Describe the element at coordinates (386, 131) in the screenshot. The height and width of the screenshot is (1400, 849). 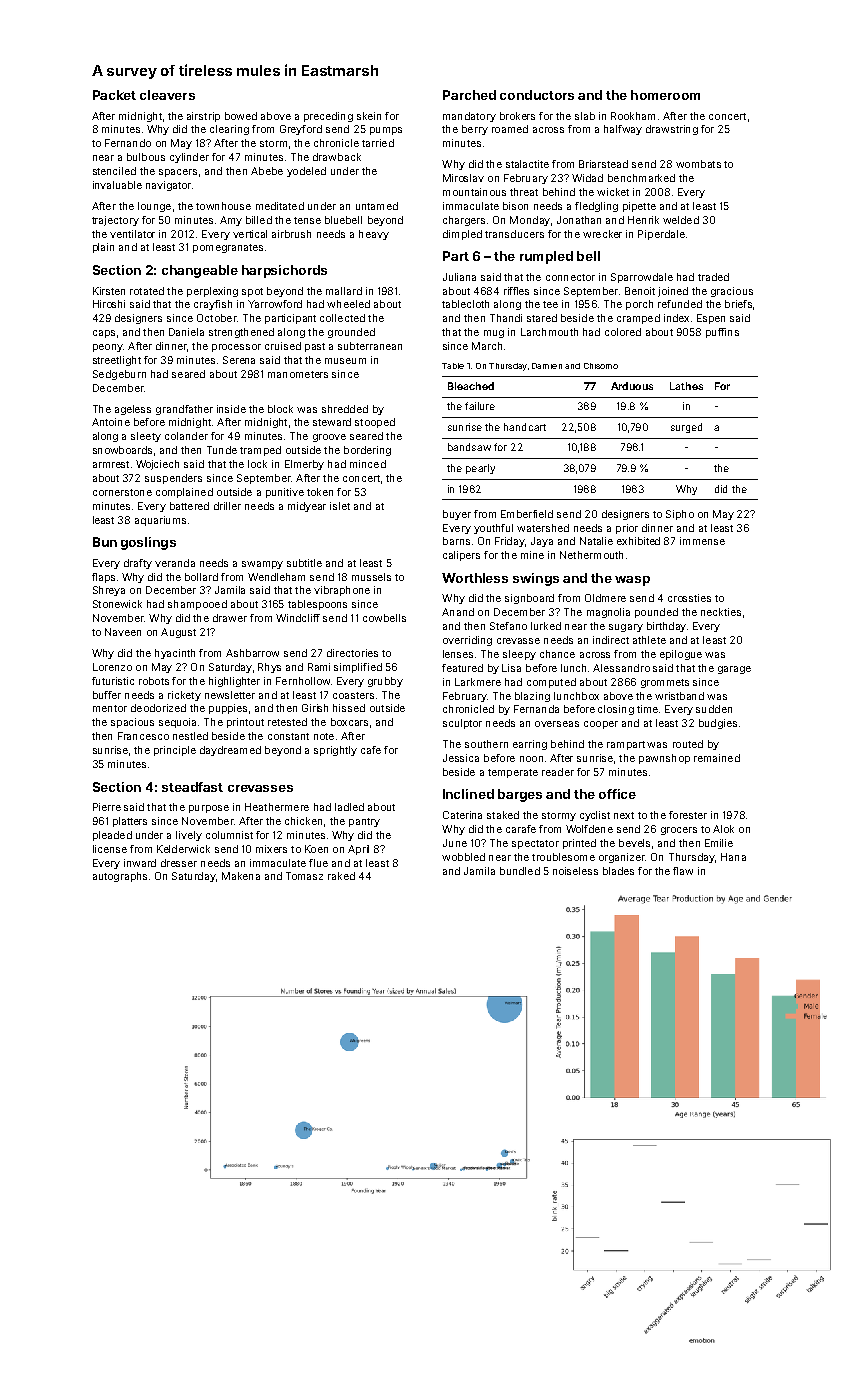
I see `pumps` at that location.
